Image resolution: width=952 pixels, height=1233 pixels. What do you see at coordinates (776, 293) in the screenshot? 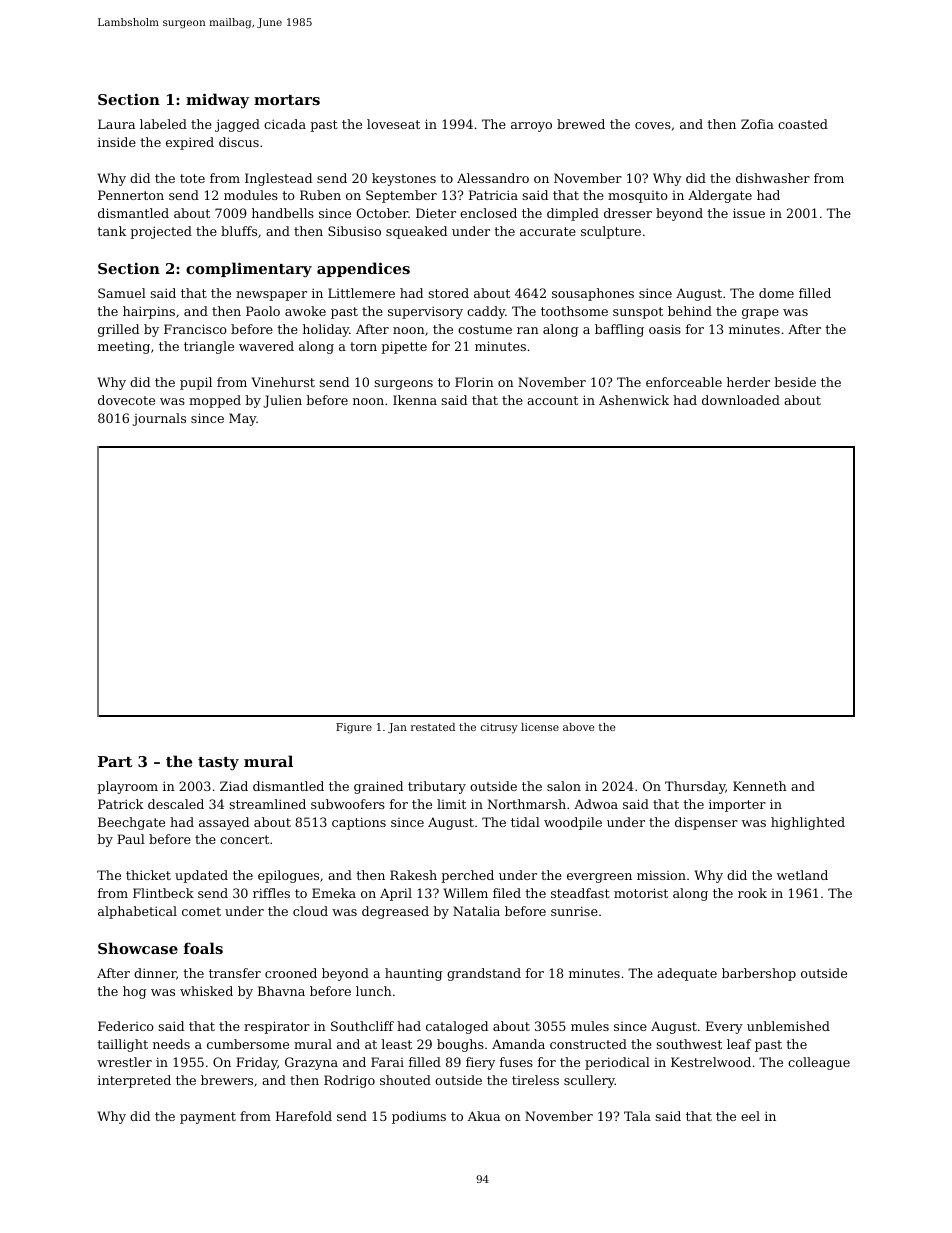
I see `dome` at bounding box center [776, 293].
